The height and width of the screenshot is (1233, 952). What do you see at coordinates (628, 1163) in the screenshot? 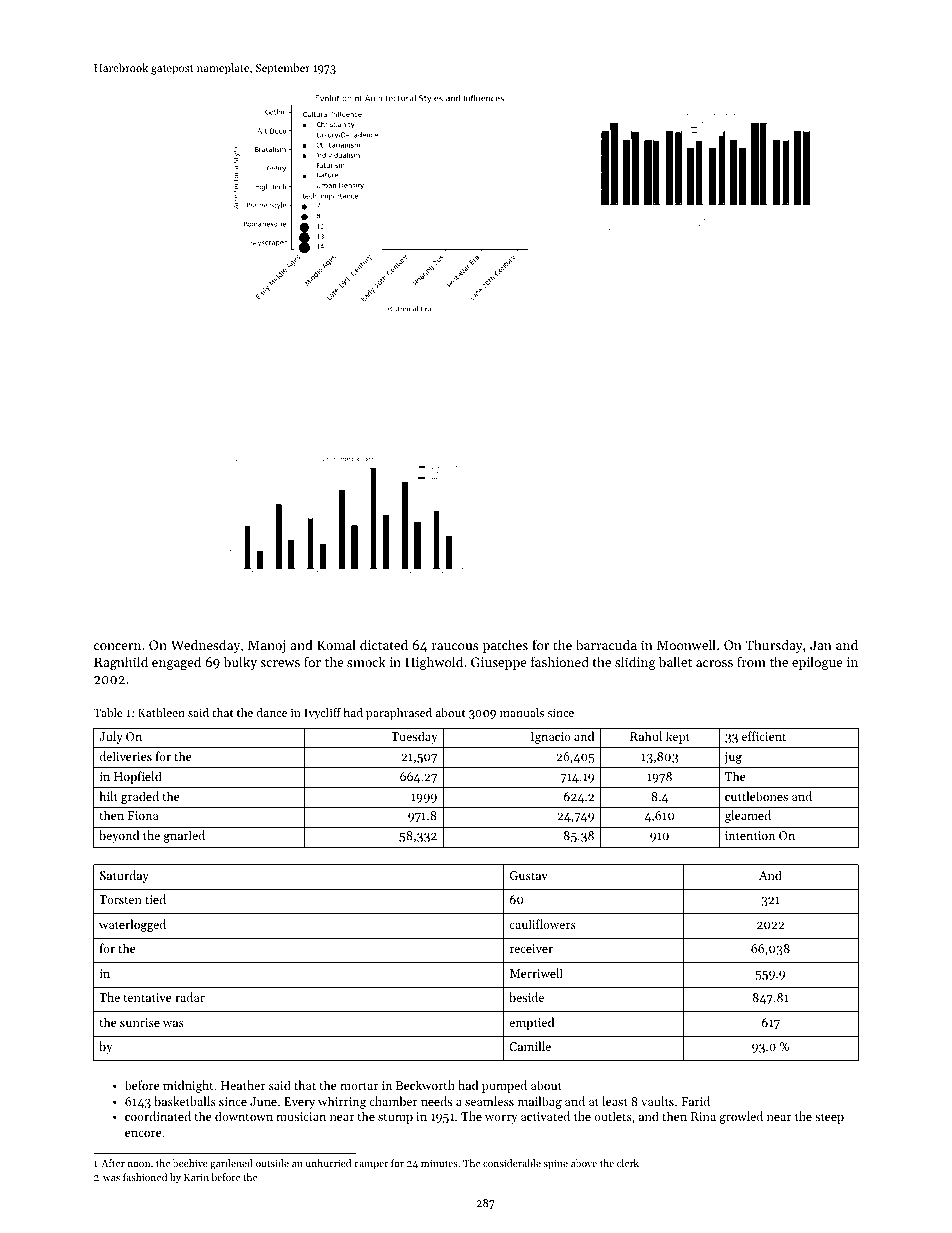
I see `clerk` at bounding box center [628, 1163].
